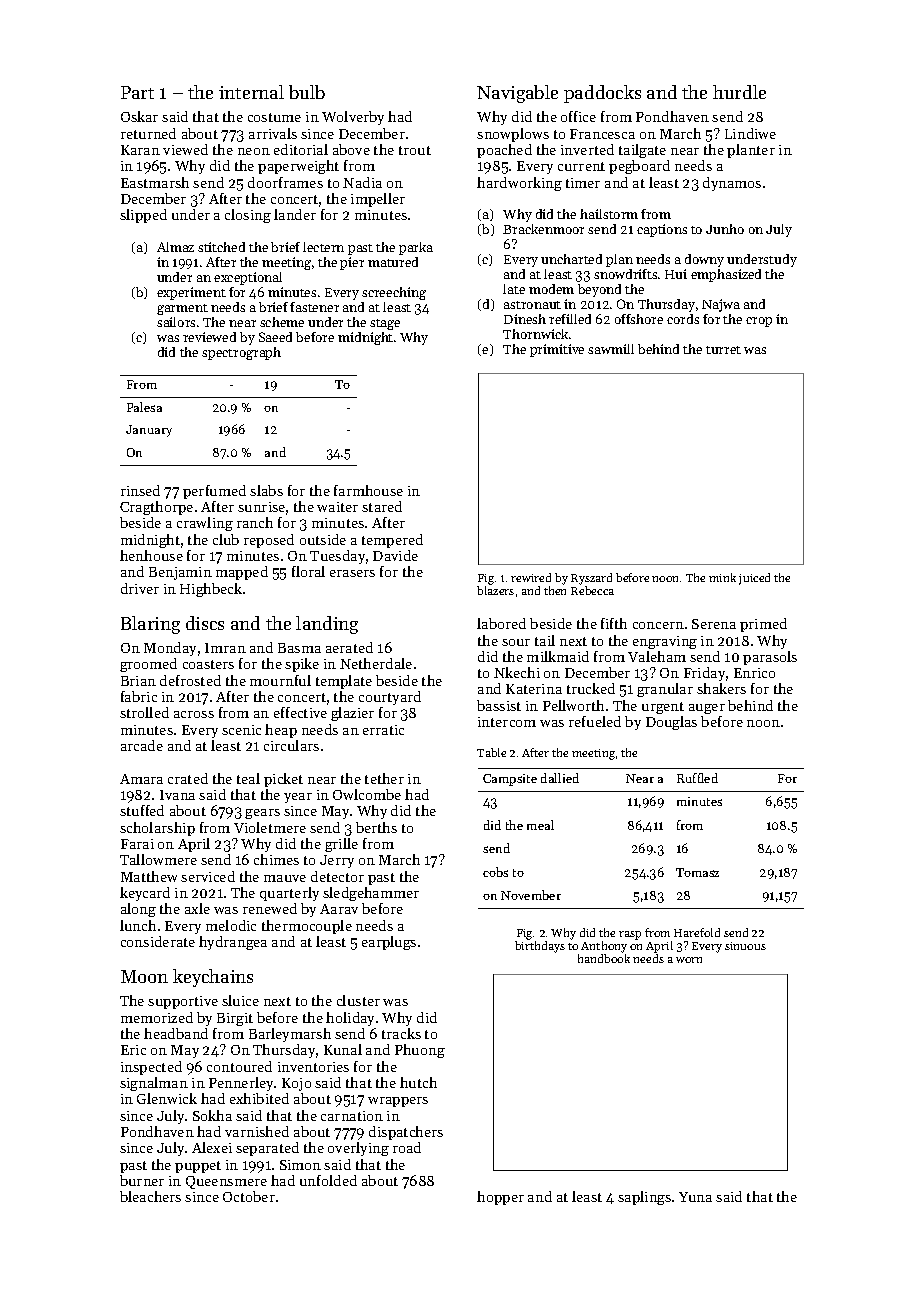 This document has height=1314, width=924. Describe the element at coordinates (639, 167) in the document. I see `pegboard` at that location.
